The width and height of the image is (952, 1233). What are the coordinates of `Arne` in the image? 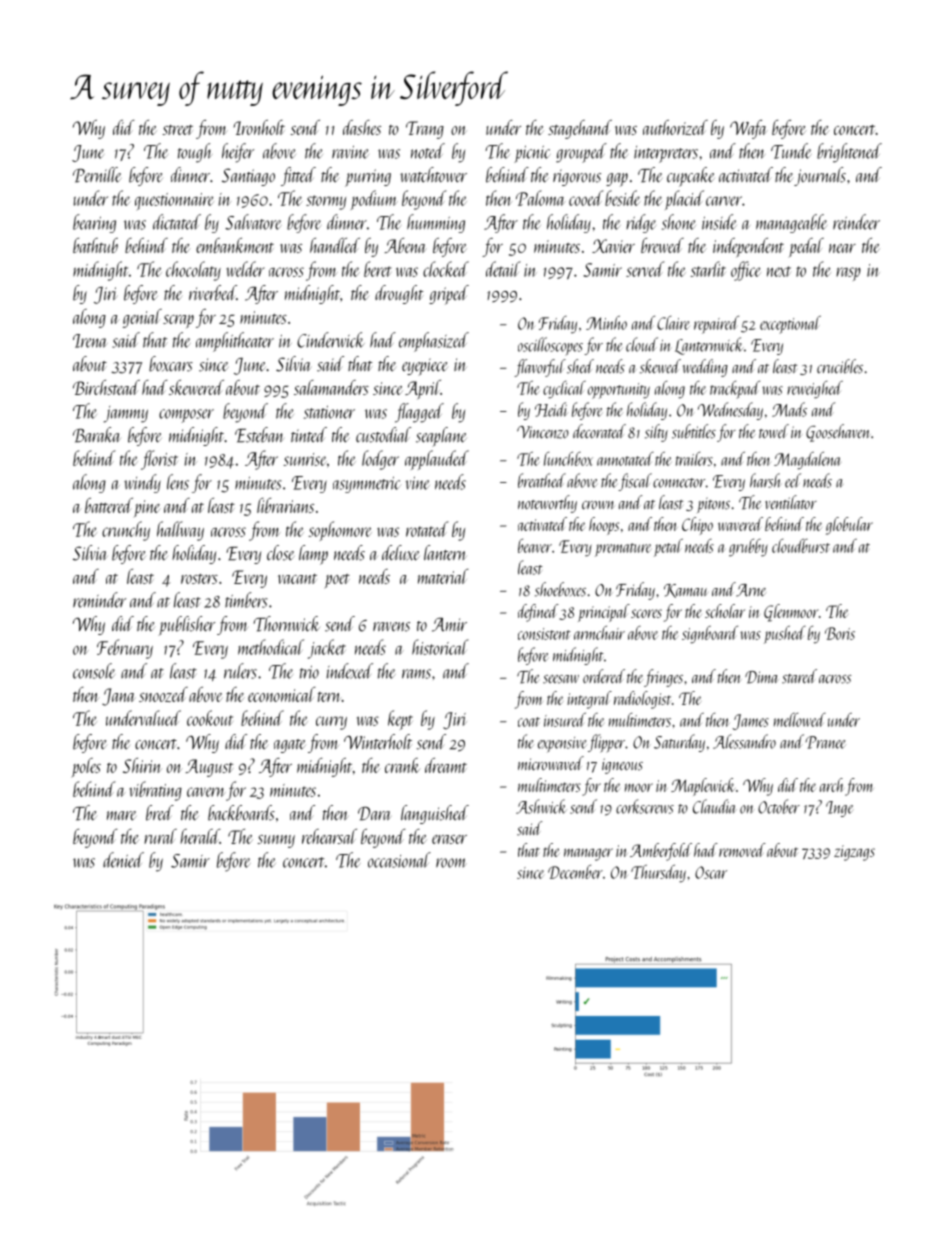 It's located at (751, 590).
